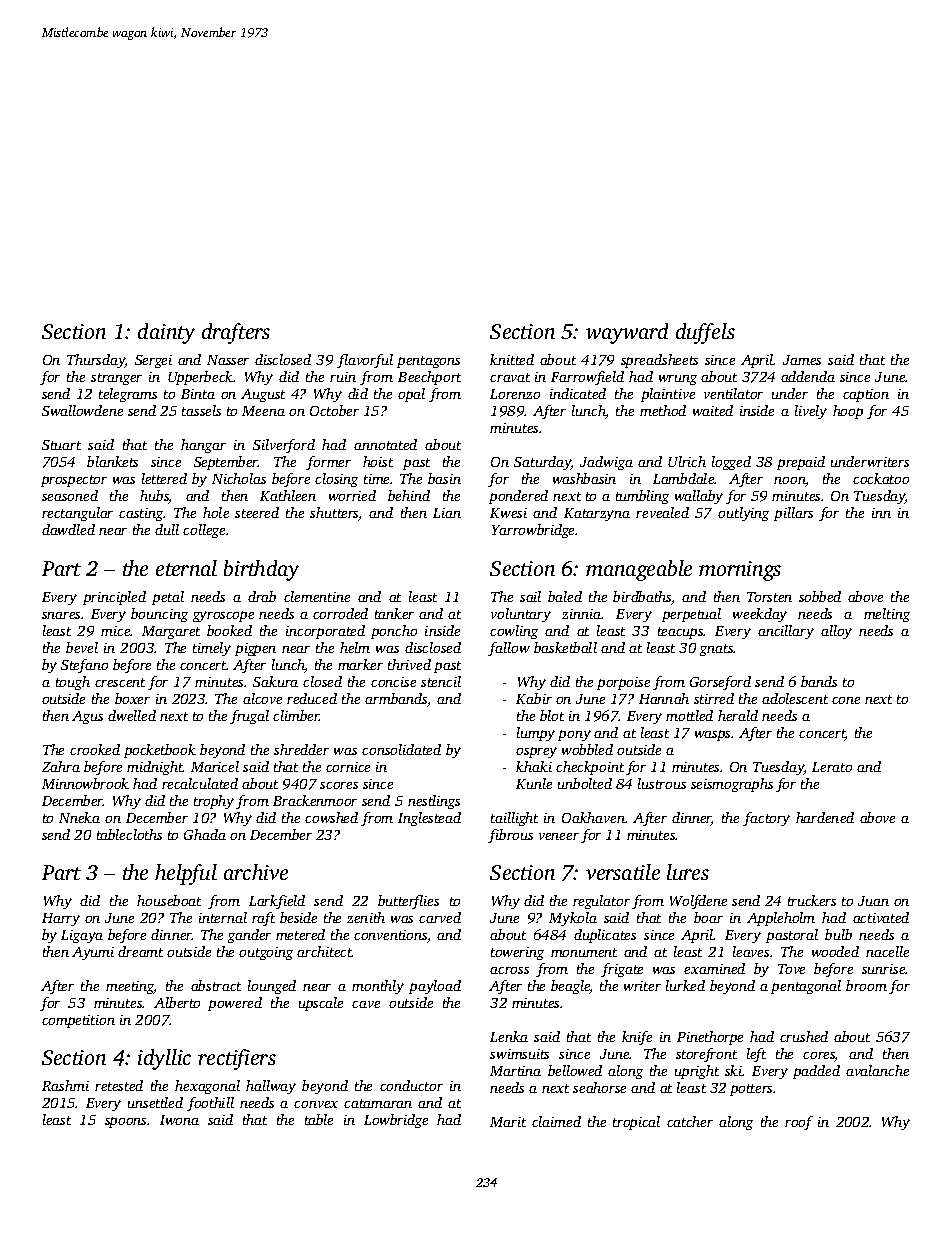  I want to click on stencil, so click(441, 681).
